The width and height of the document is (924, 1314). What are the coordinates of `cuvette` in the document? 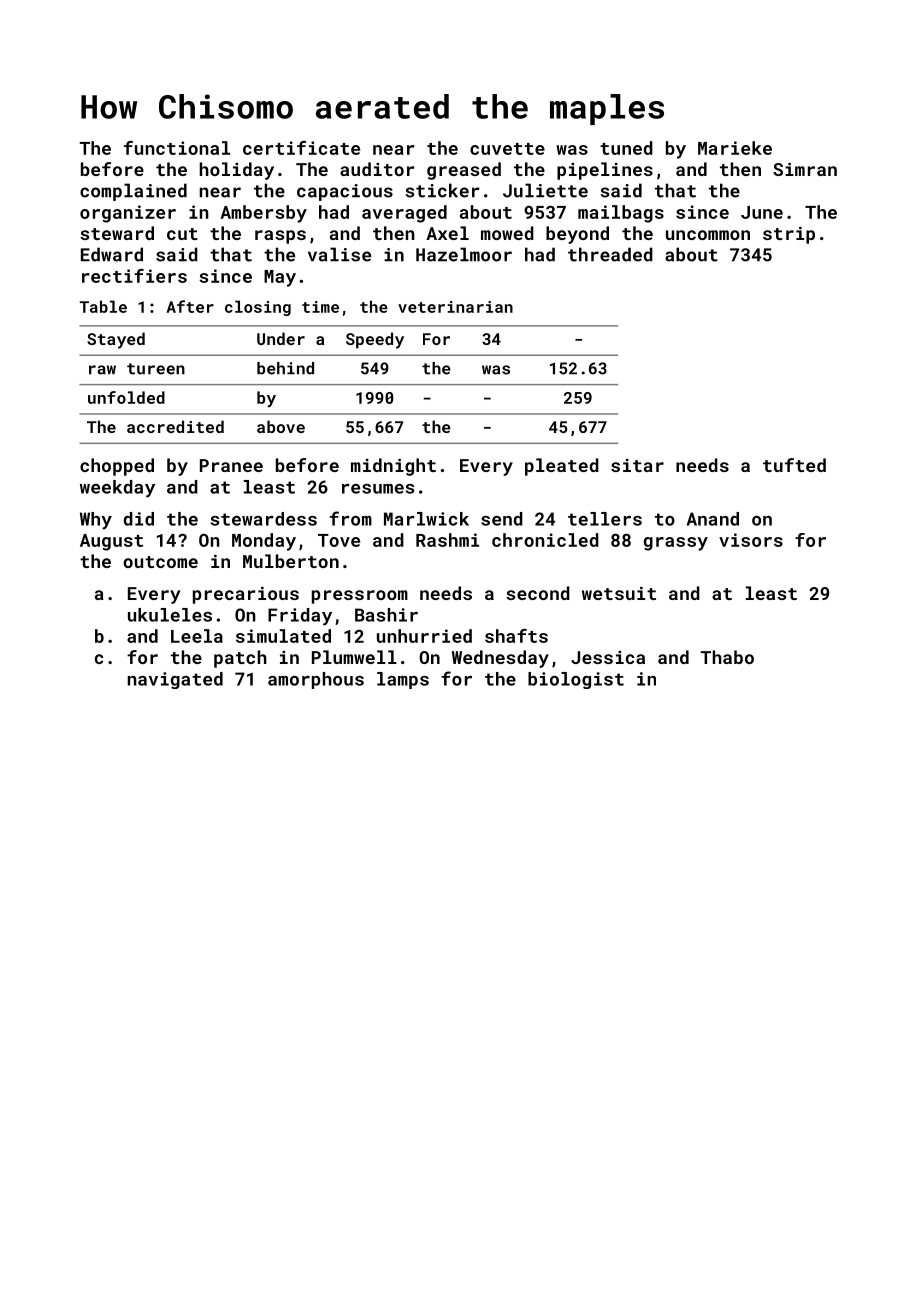 It's located at (507, 149).
